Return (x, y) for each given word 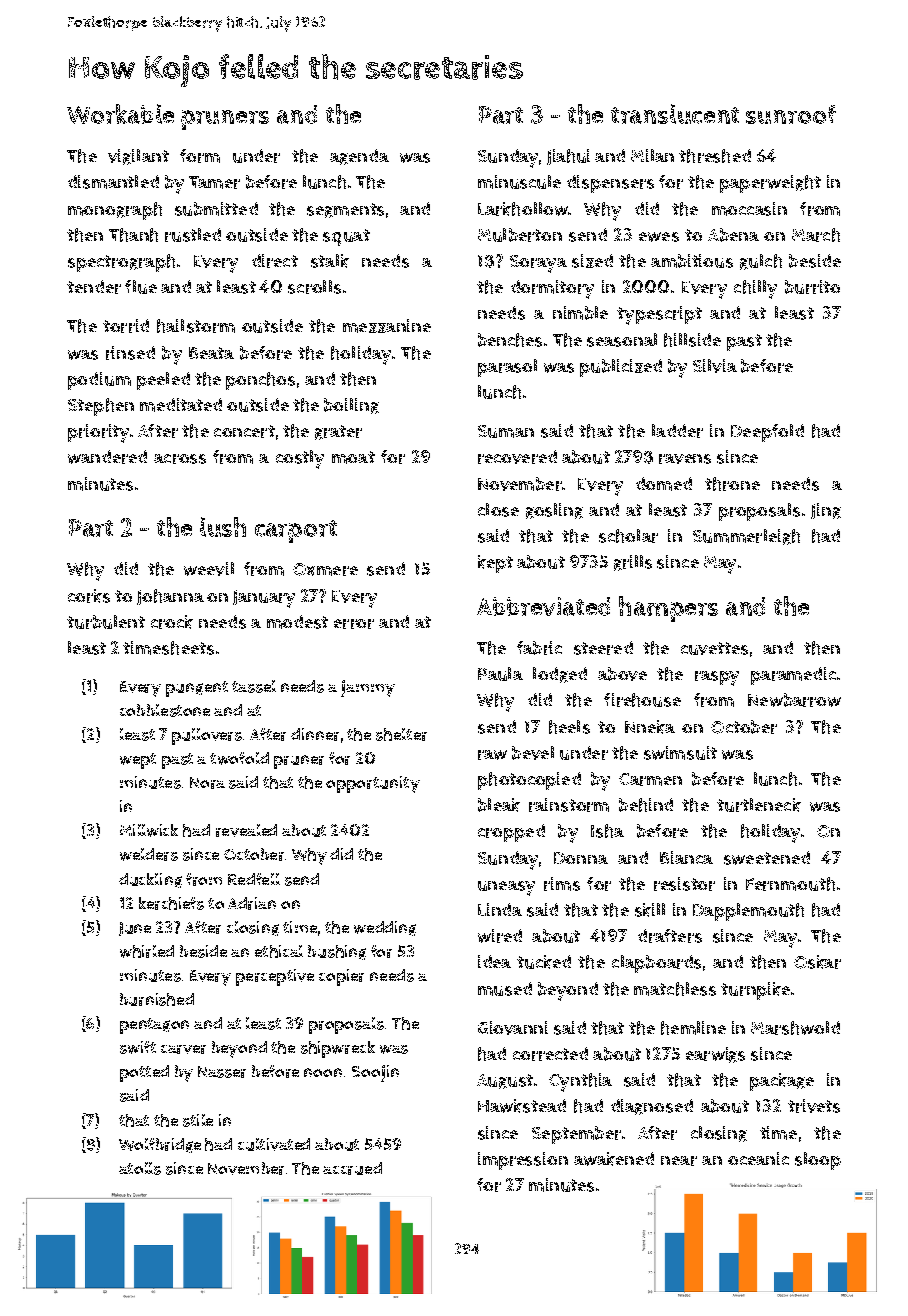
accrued (352, 1168)
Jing (826, 511)
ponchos (260, 381)
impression (523, 1161)
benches (510, 340)
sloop (818, 1161)
